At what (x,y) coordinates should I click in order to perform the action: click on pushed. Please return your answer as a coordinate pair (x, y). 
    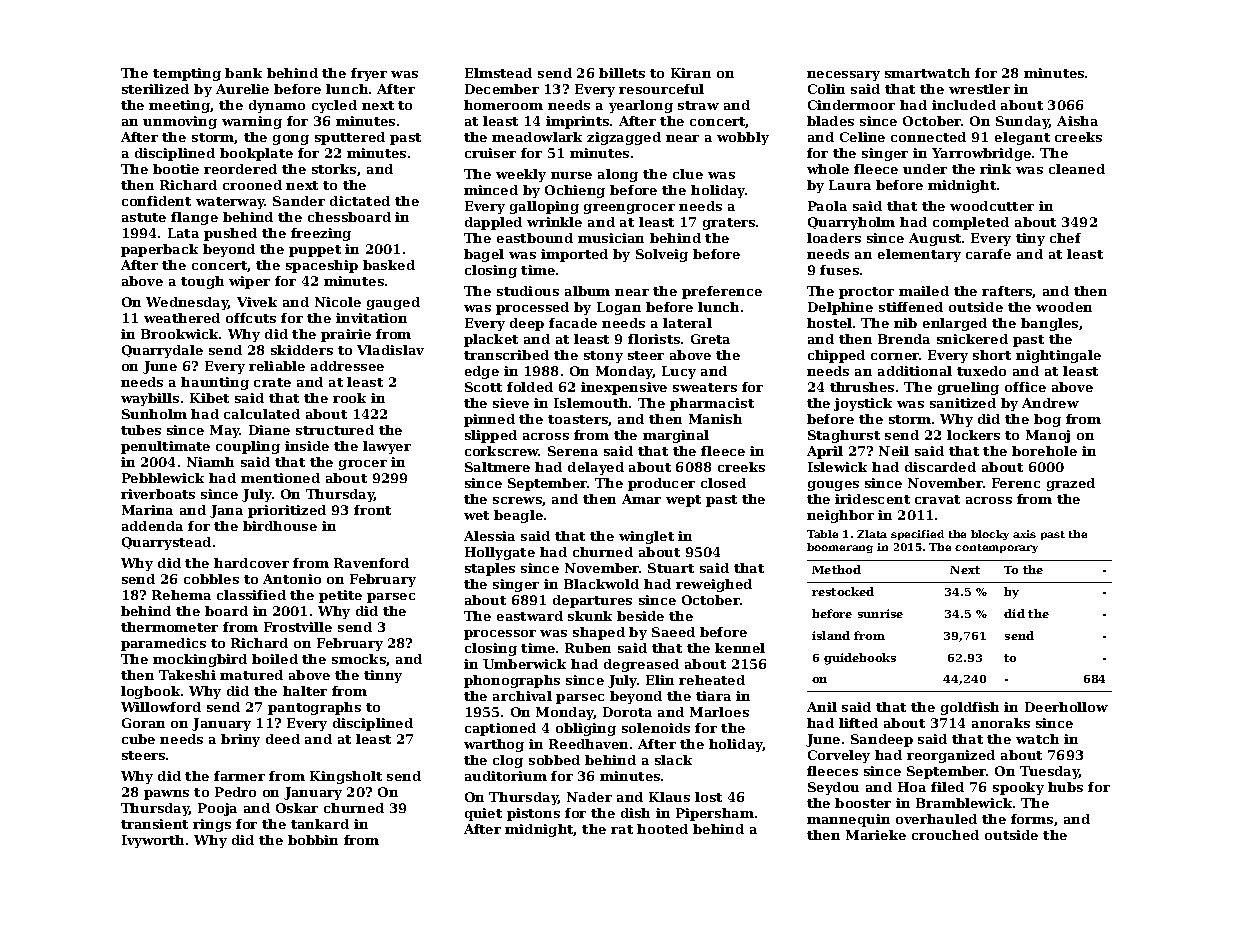
    Looking at the image, I should click on (230, 234).
